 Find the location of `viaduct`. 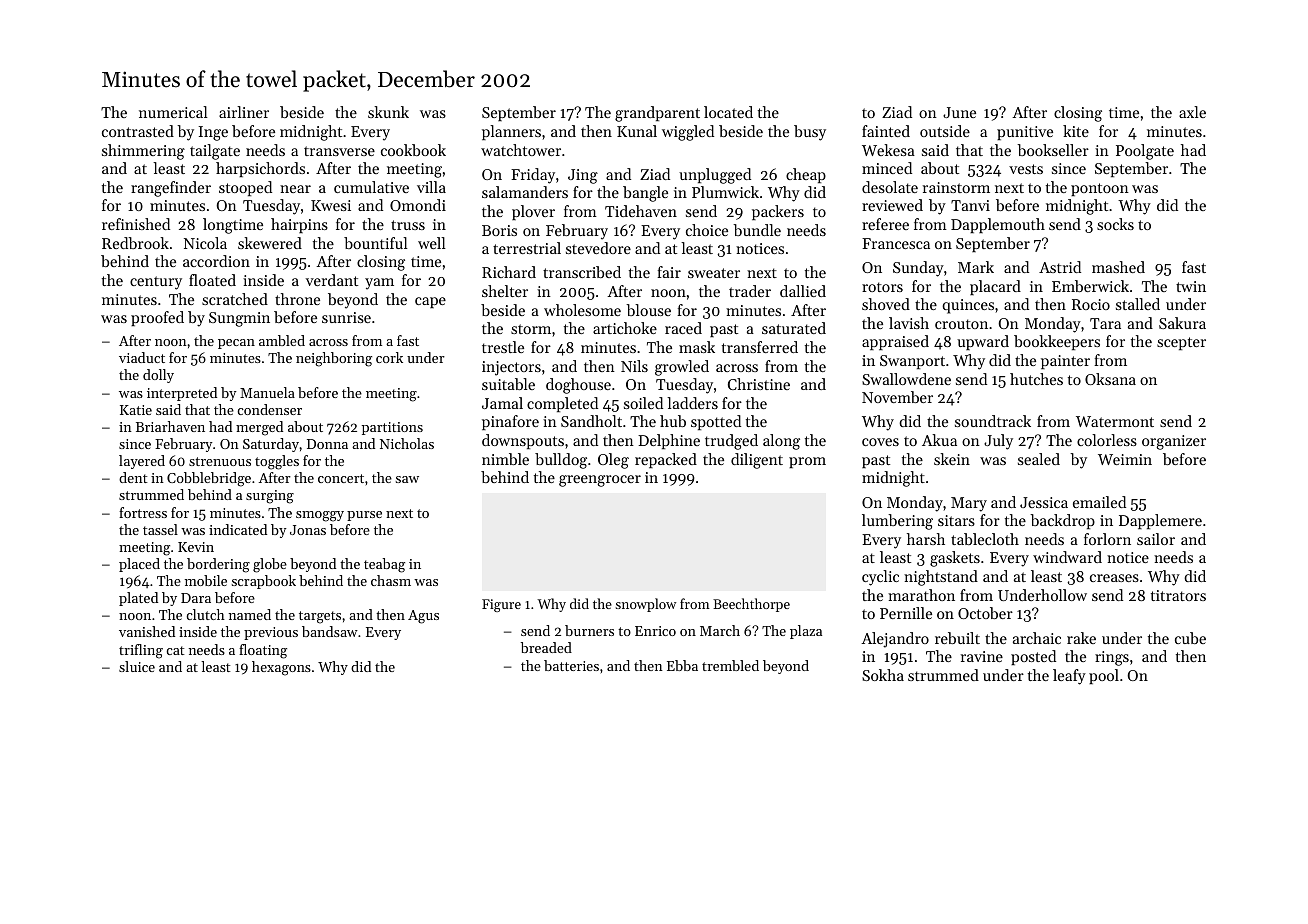

viaduct is located at coordinates (142, 357).
